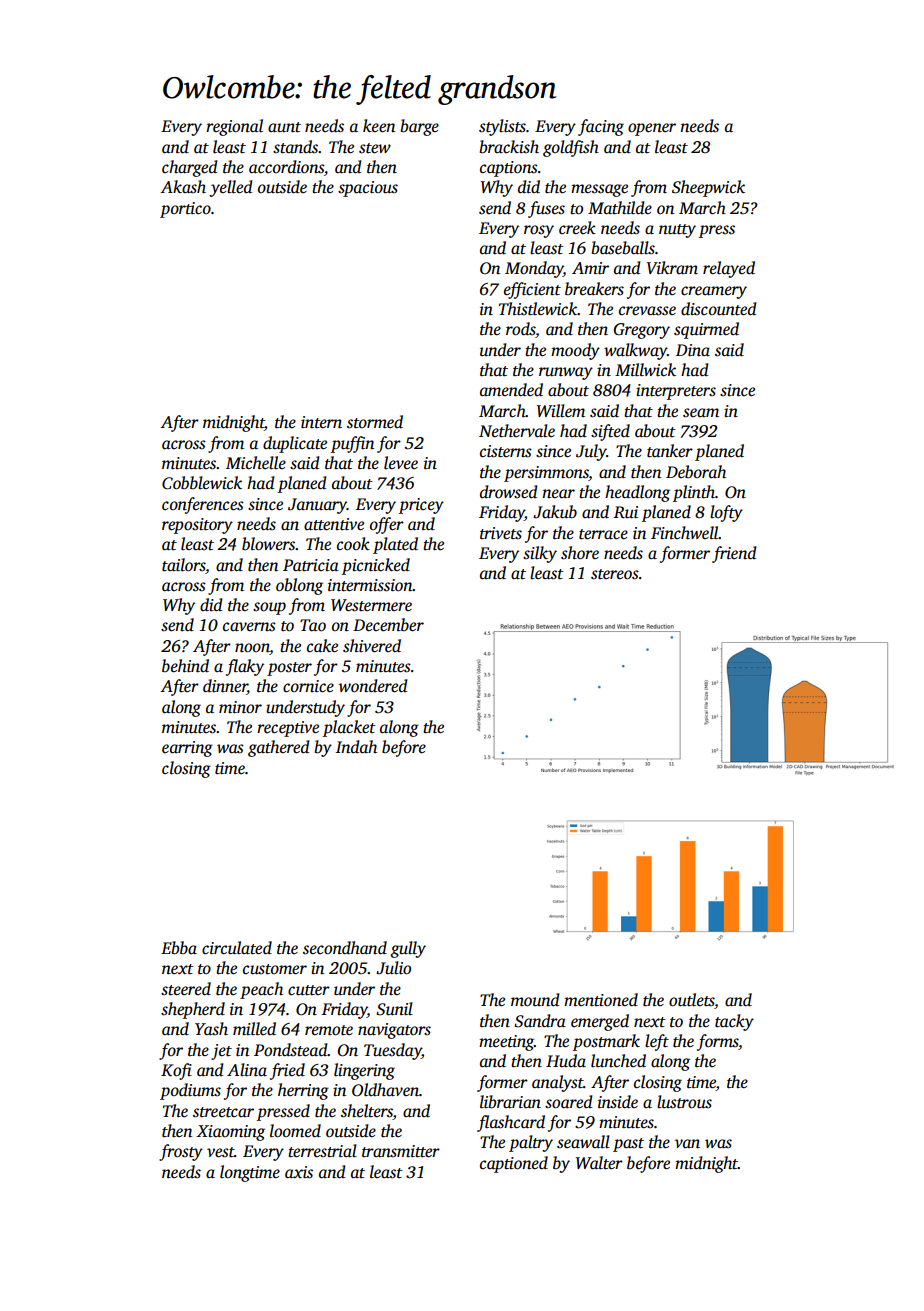  Describe the element at coordinates (734, 554) in the screenshot. I see `friend` at that location.
